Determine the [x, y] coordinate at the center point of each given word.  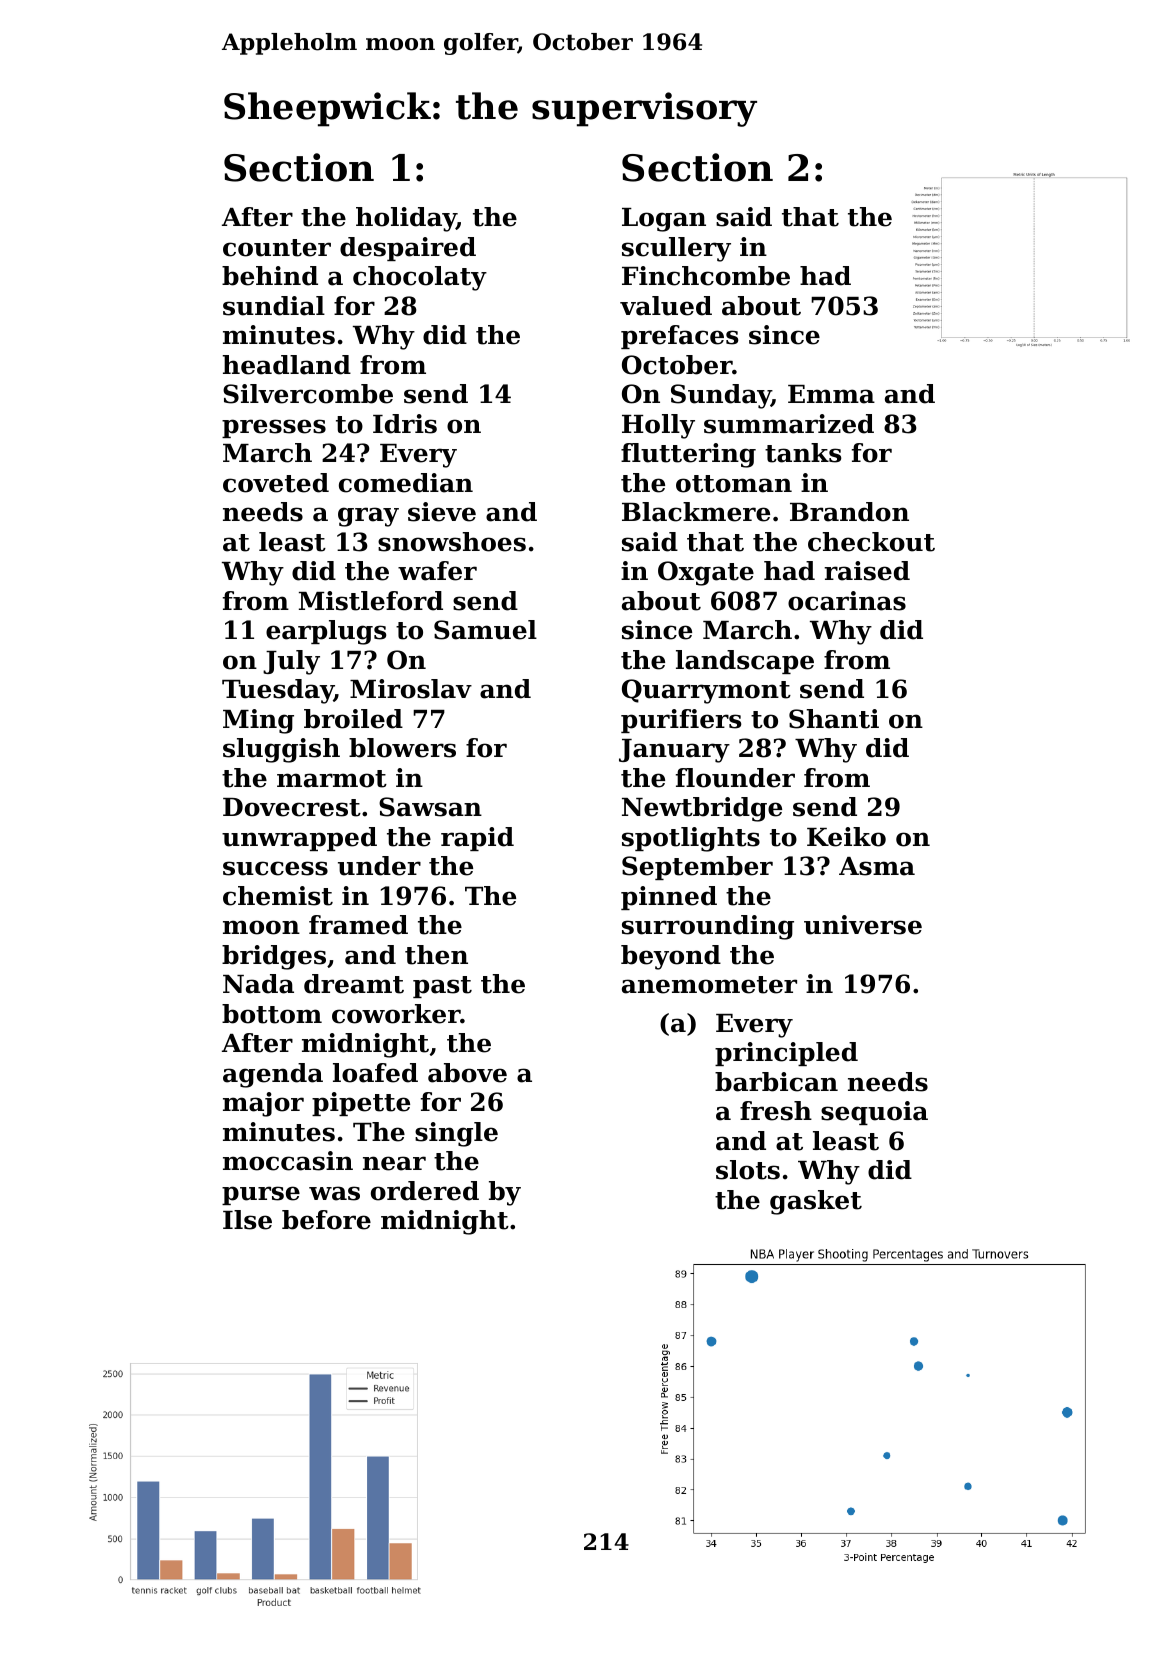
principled [786, 1054]
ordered [425, 1191]
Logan [664, 220]
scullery [676, 249]
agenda [273, 1075]
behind [270, 276]
